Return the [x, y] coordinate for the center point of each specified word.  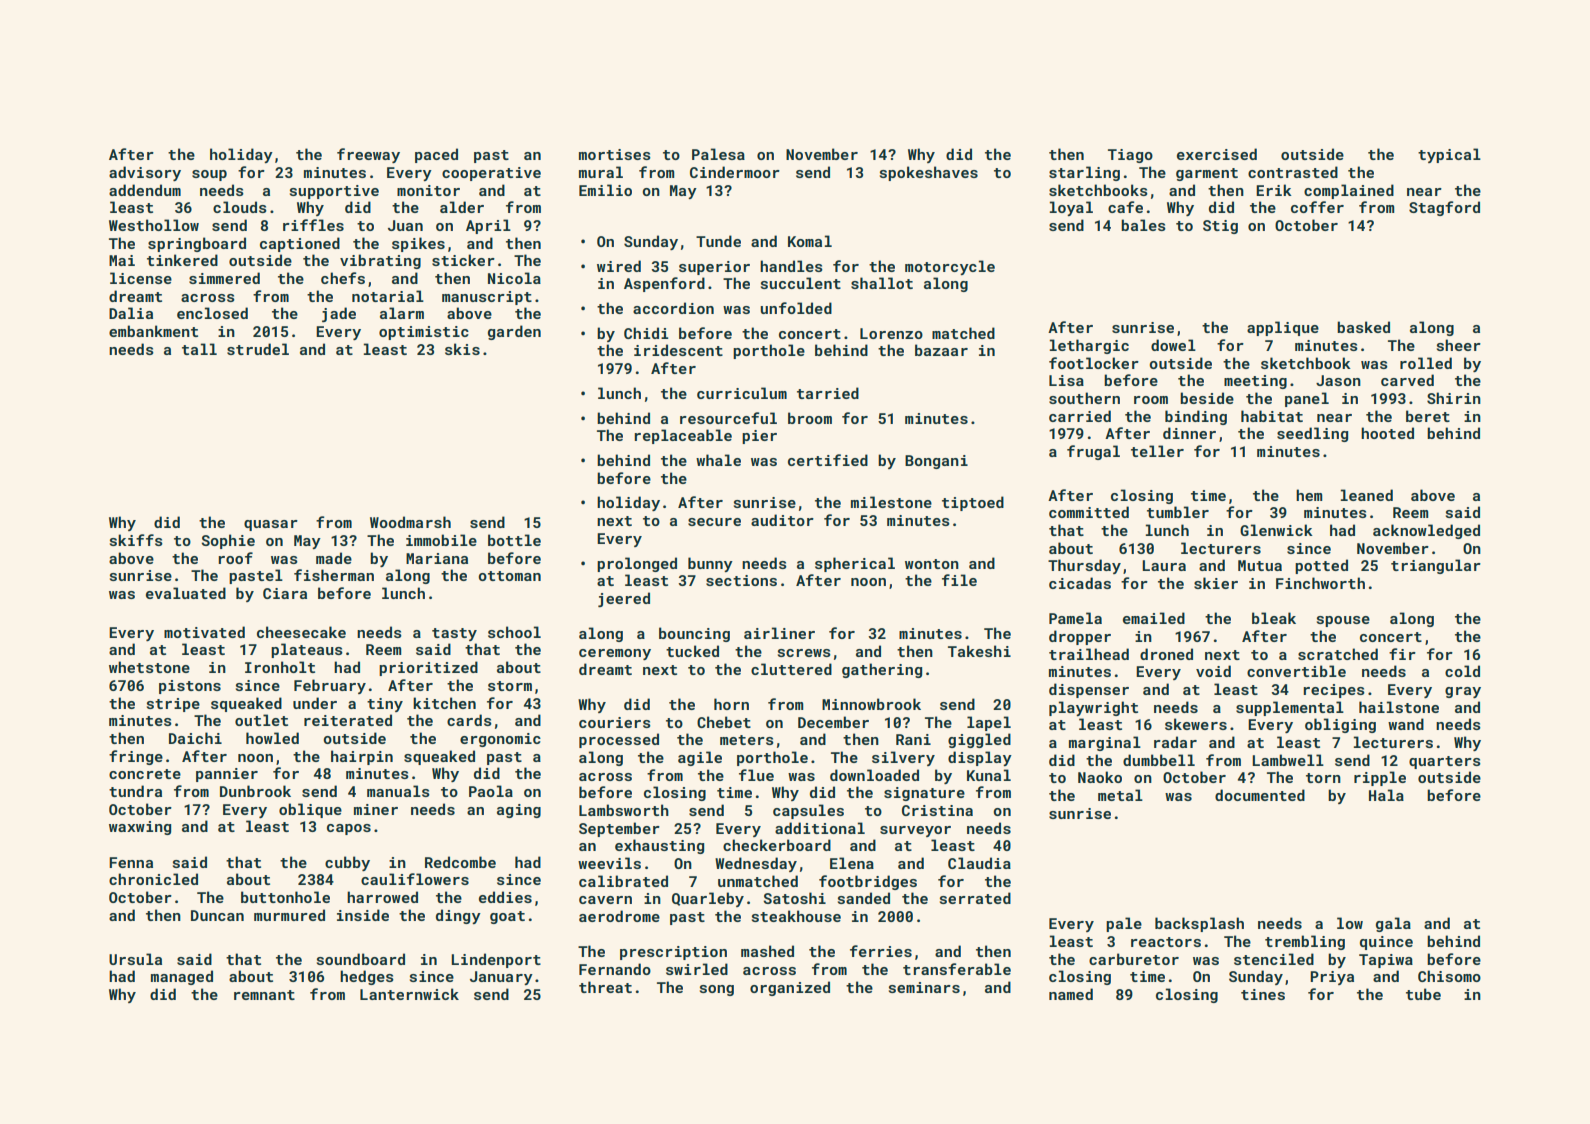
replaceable [683, 436]
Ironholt [280, 667]
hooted [1387, 433]
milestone [891, 502]
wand [1406, 724]
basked [1363, 327]
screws [804, 653]
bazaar [941, 350]
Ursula [135, 959]
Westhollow [154, 225]
